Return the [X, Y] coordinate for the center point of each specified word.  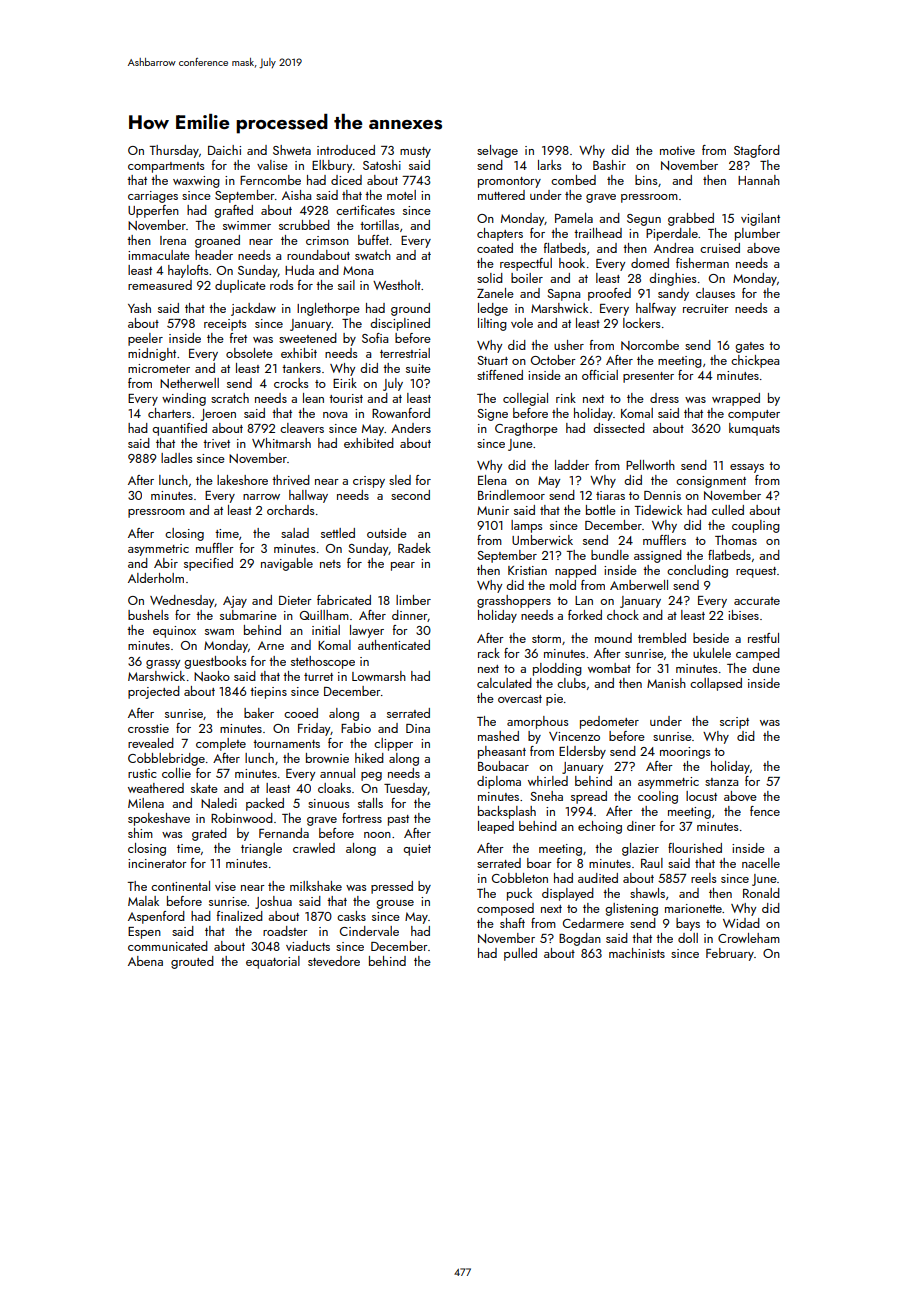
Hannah [759, 180]
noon [377, 835]
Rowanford [401, 413]
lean [313, 398]
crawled [314, 848]
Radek [414, 548]
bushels [148, 615]
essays [747, 468]
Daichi [224, 150]
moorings [685, 753]
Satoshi [382, 165]
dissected [619, 428]
